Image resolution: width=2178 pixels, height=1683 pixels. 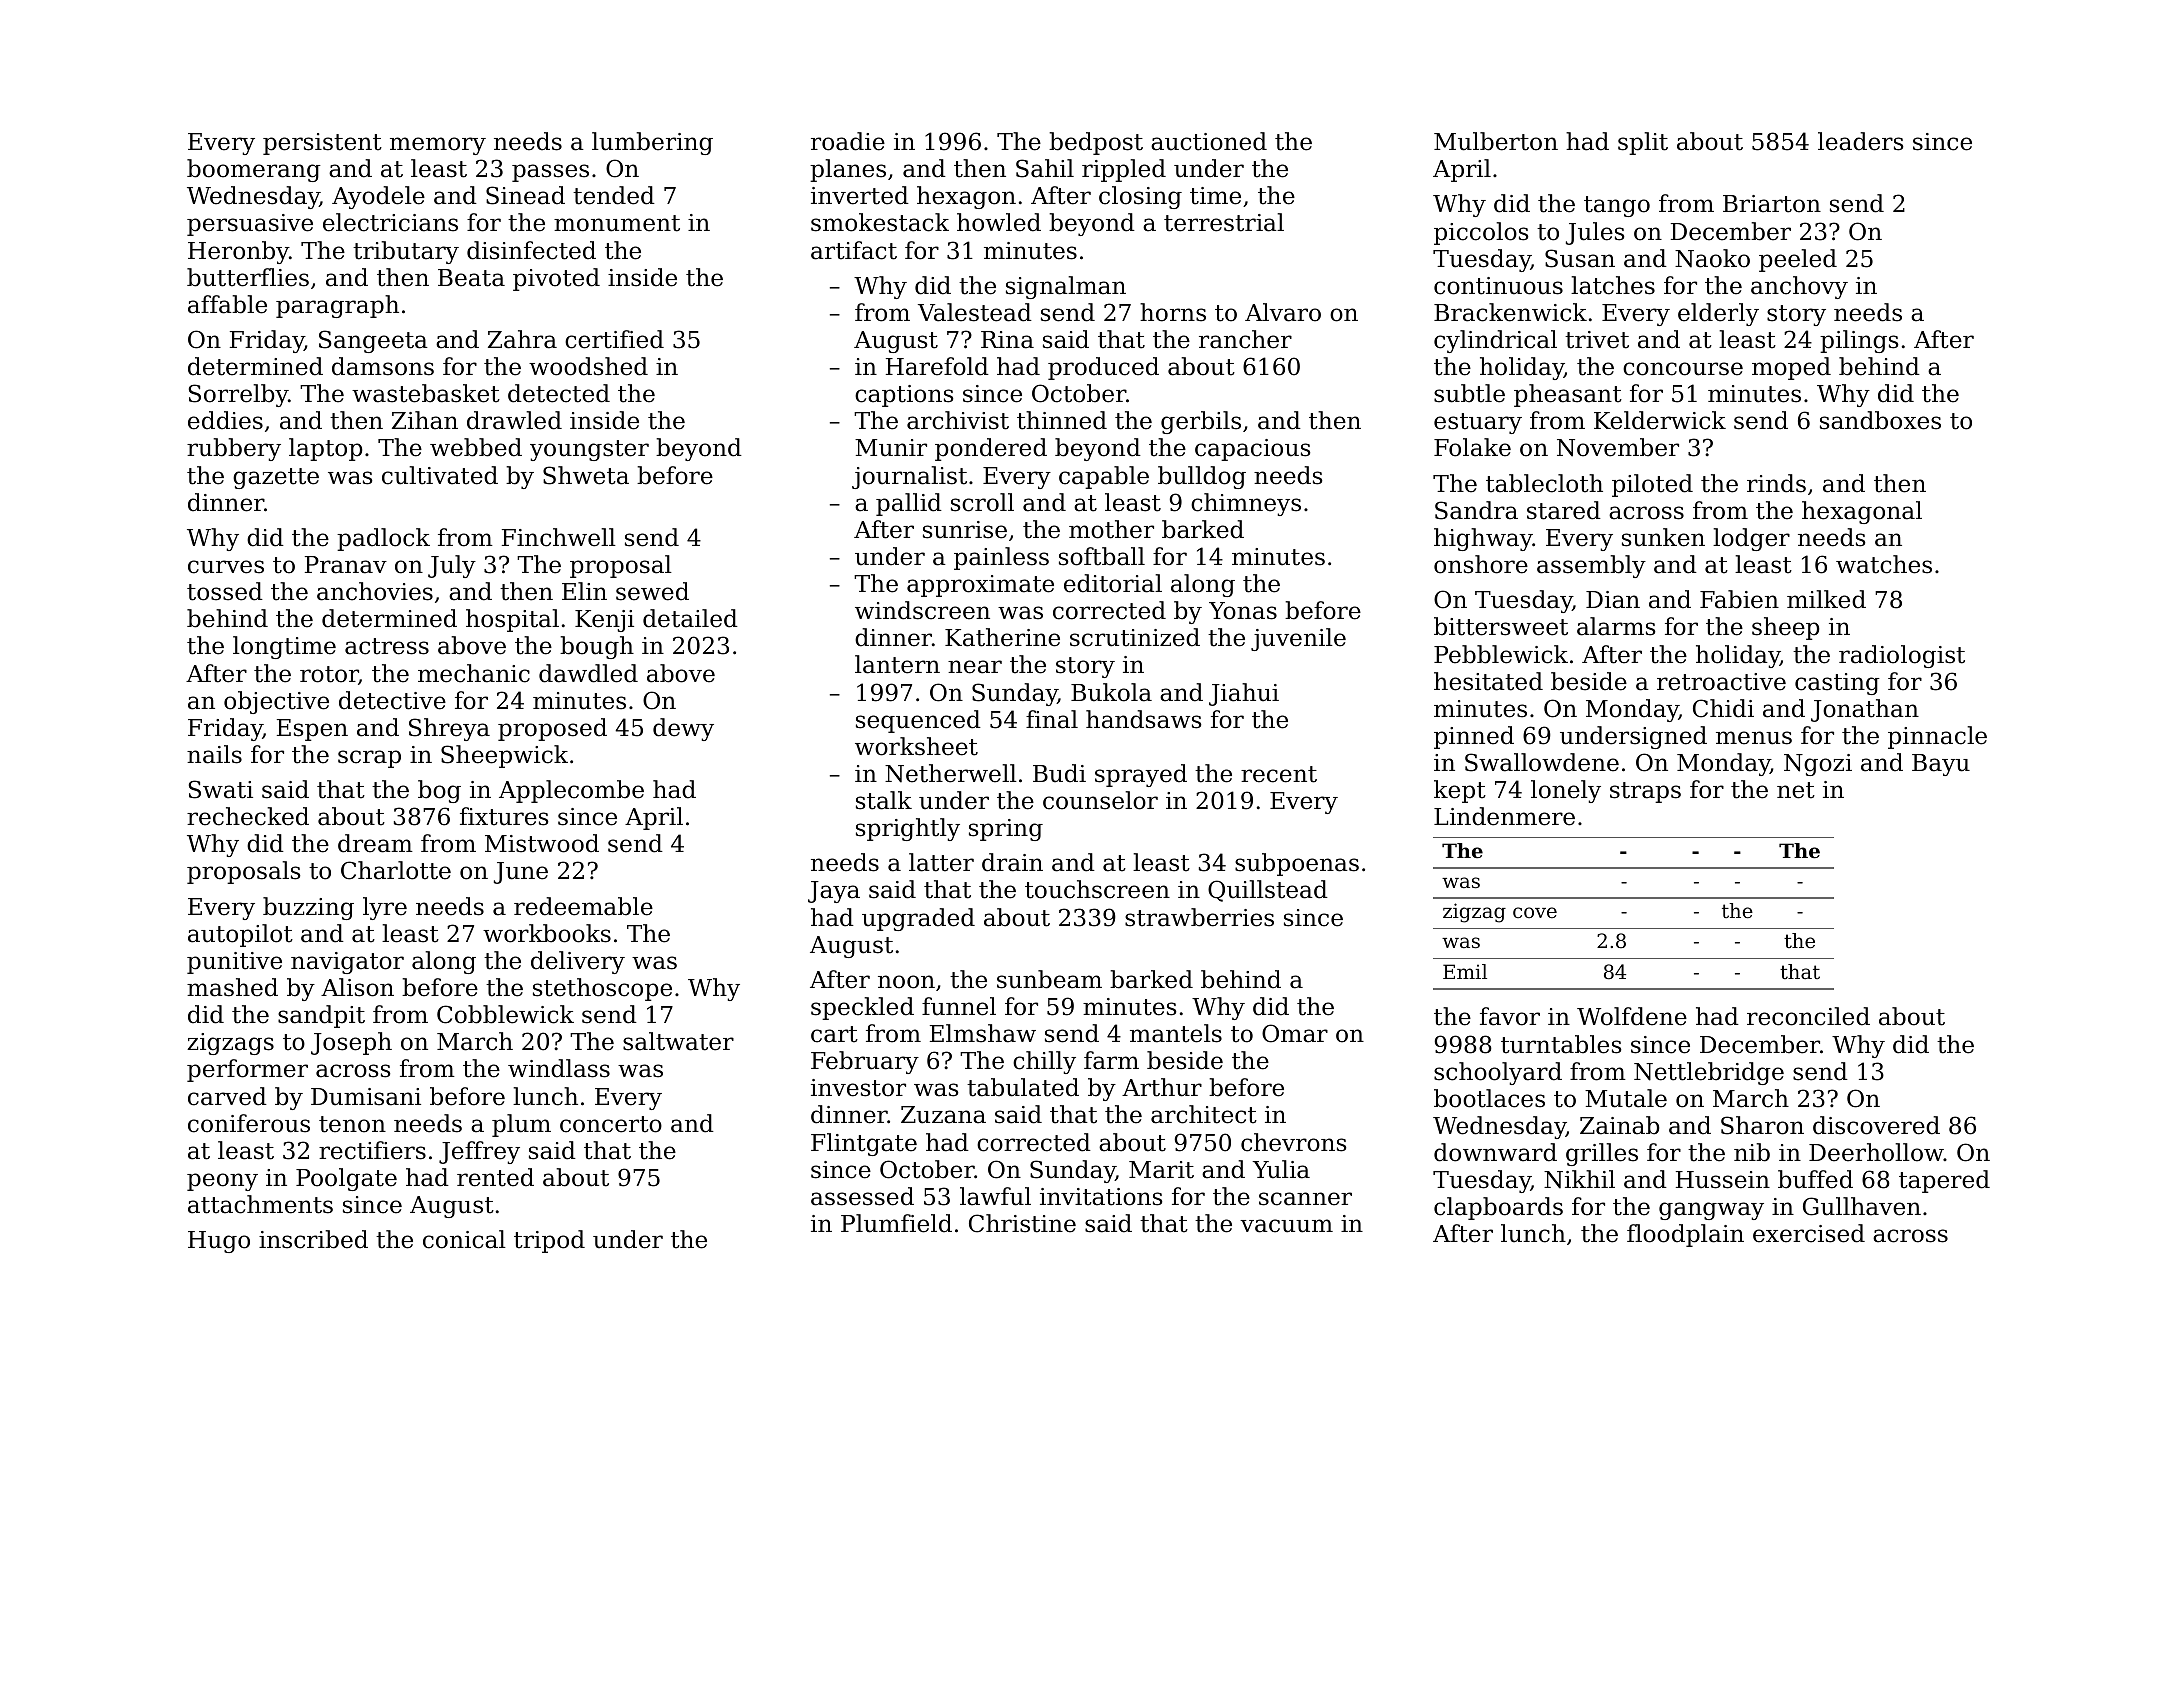 What do you see at coordinates (1286, 1226) in the image?
I see `vacuum` at bounding box center [1286, 1226].
